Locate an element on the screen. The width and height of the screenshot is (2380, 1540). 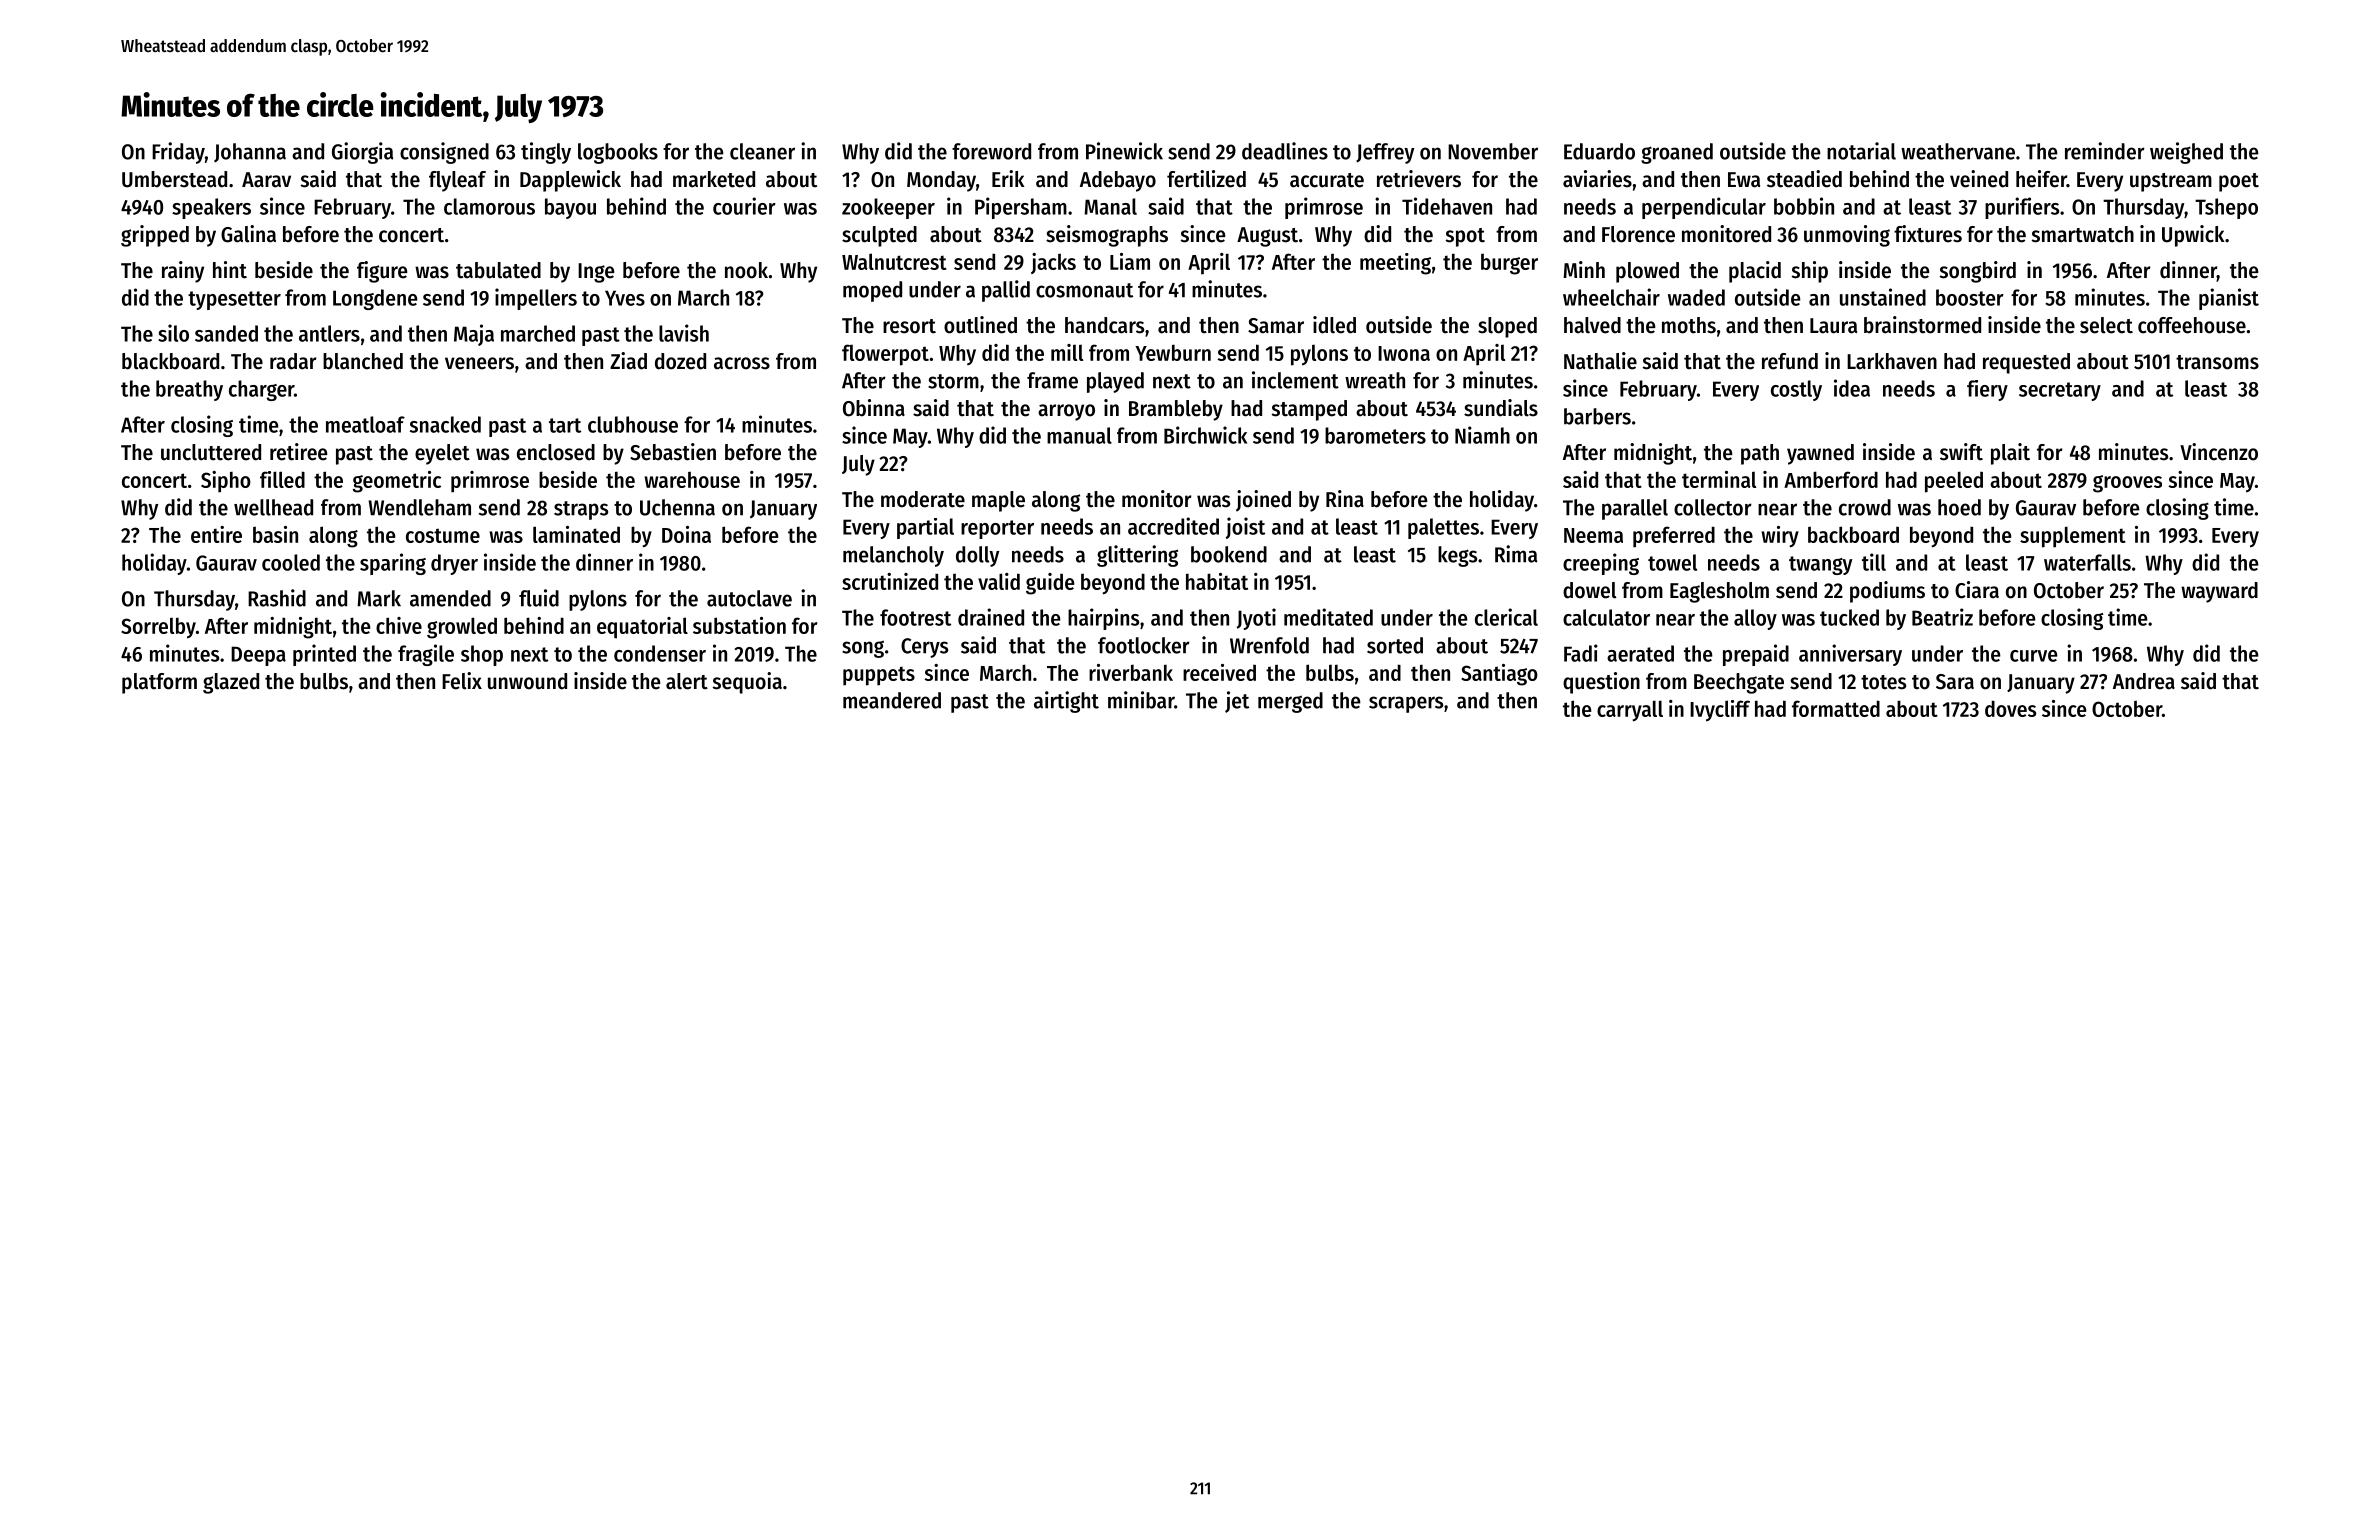
Longdene is located at coordinates (375, 299).
